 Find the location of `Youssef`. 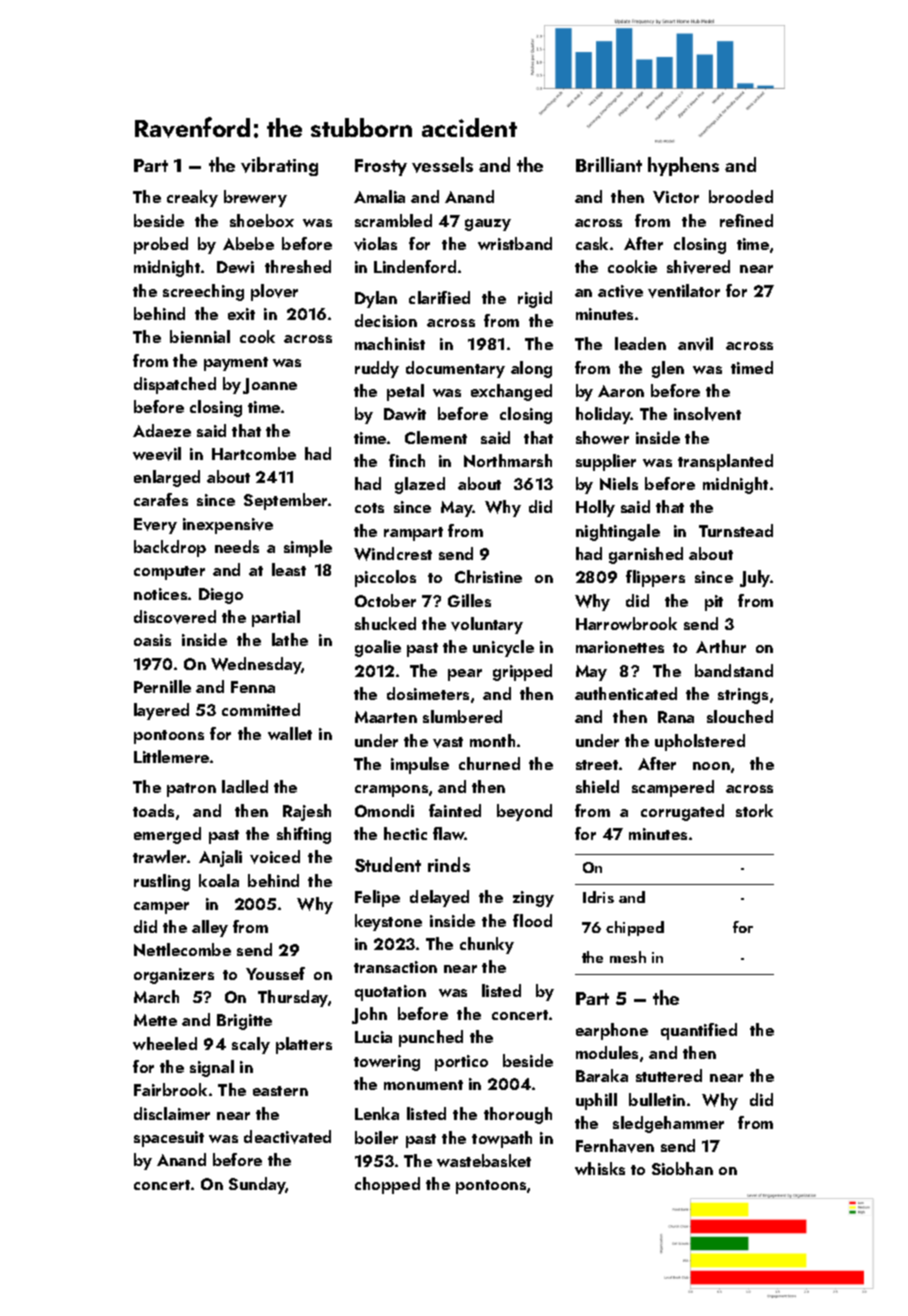

Youssef is located at coordinates (275, 973).
